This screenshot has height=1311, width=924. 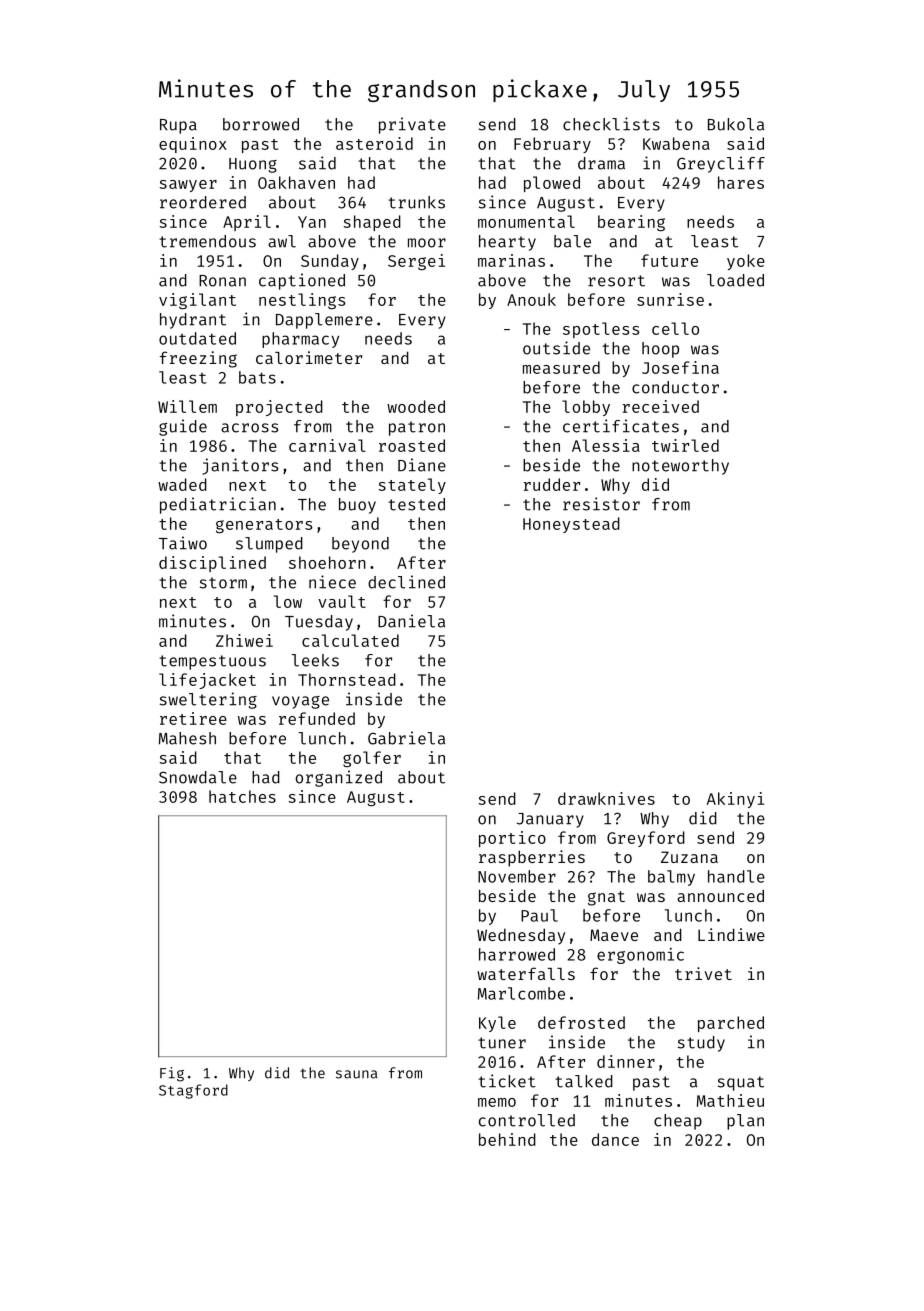 What do you see at coordinates (347, 679) in the screenshot?
I see `Thornstead` at bounding box center [347, 679].
